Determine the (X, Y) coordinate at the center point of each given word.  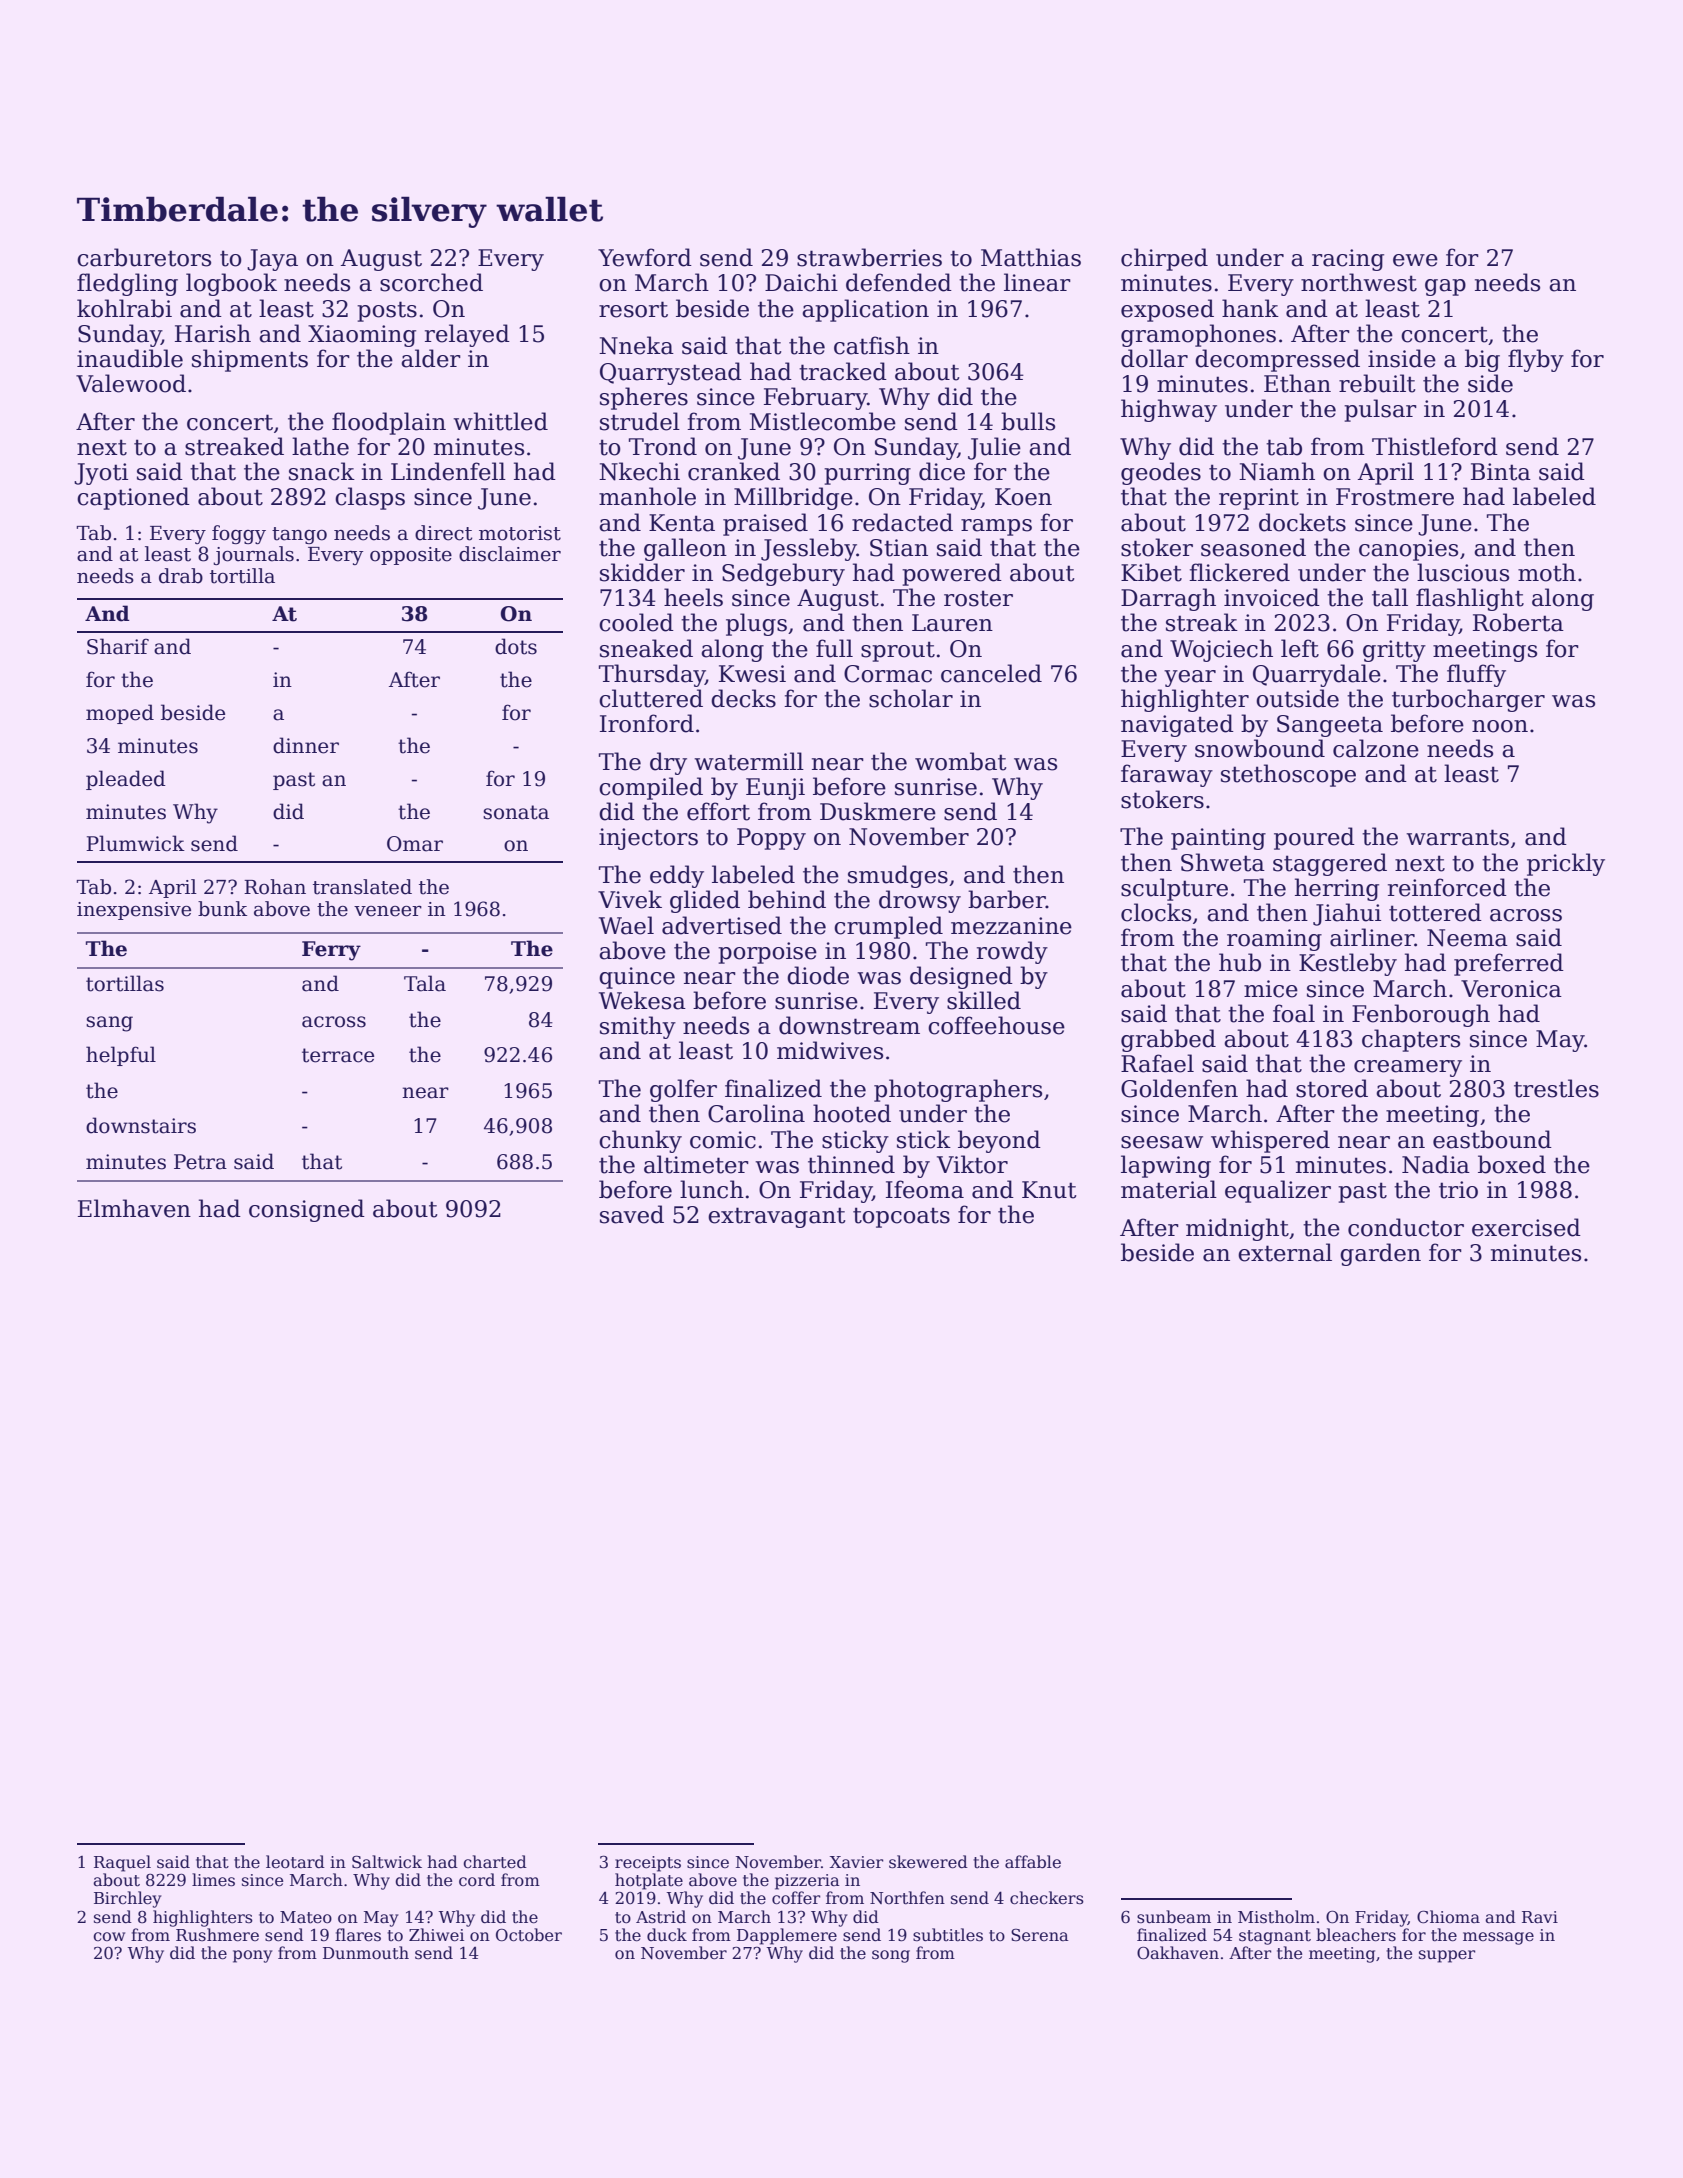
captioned (133, 498)
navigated (1177, 725)
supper (1447, 1956)
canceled (991, 673)
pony (253, 1956)
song (891, 1956)
